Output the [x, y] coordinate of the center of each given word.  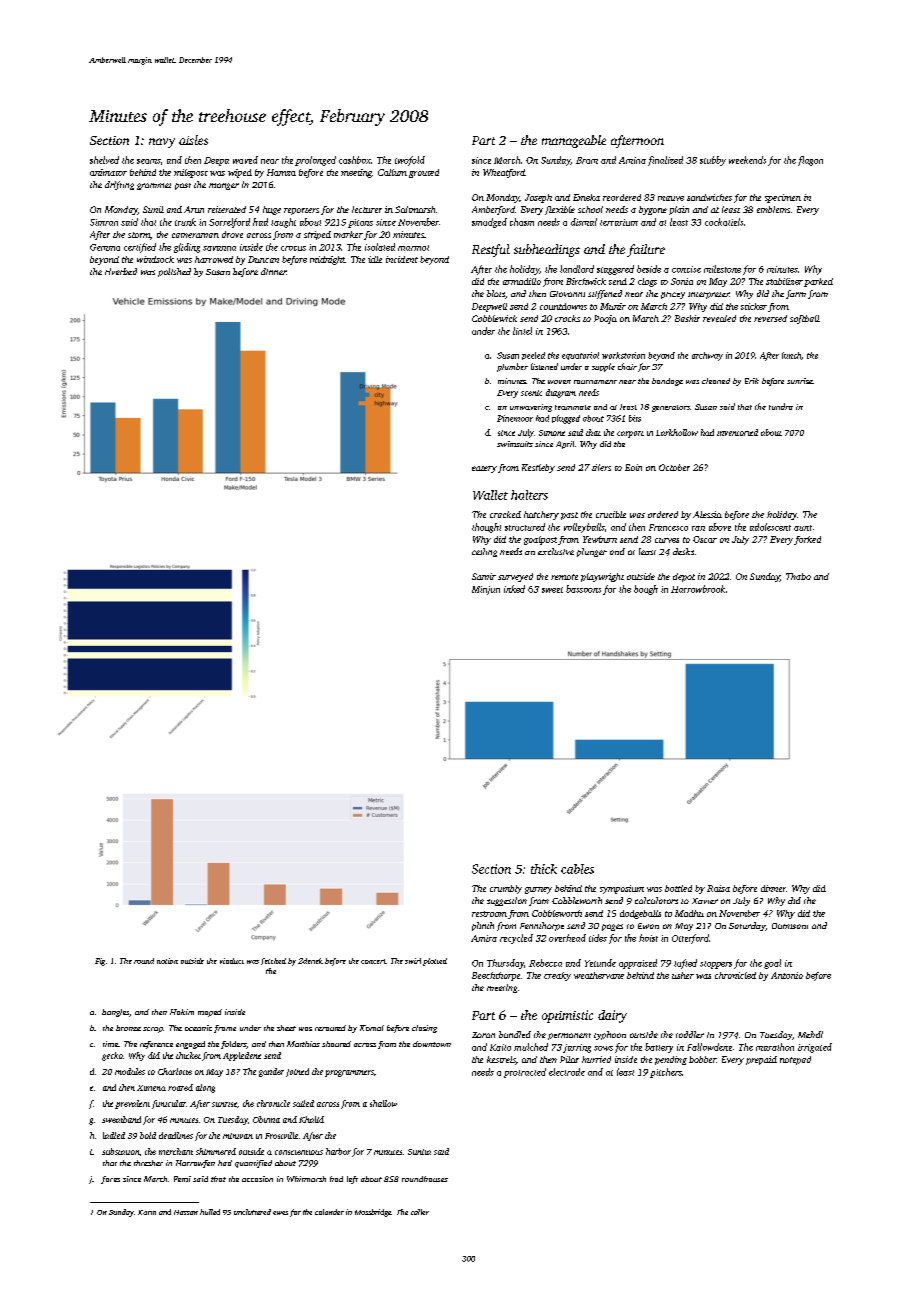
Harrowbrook [698, 589]
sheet [286, 1028]
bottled [678, 888]
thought [486, 528]
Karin [147, 1212]
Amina [632, 160]
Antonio [787, 975]
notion [167, 961]
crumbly [506, 889]
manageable [574, 141]
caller [420, 1212]
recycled [516, 939]
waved [245, 160]
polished [174, 272]
